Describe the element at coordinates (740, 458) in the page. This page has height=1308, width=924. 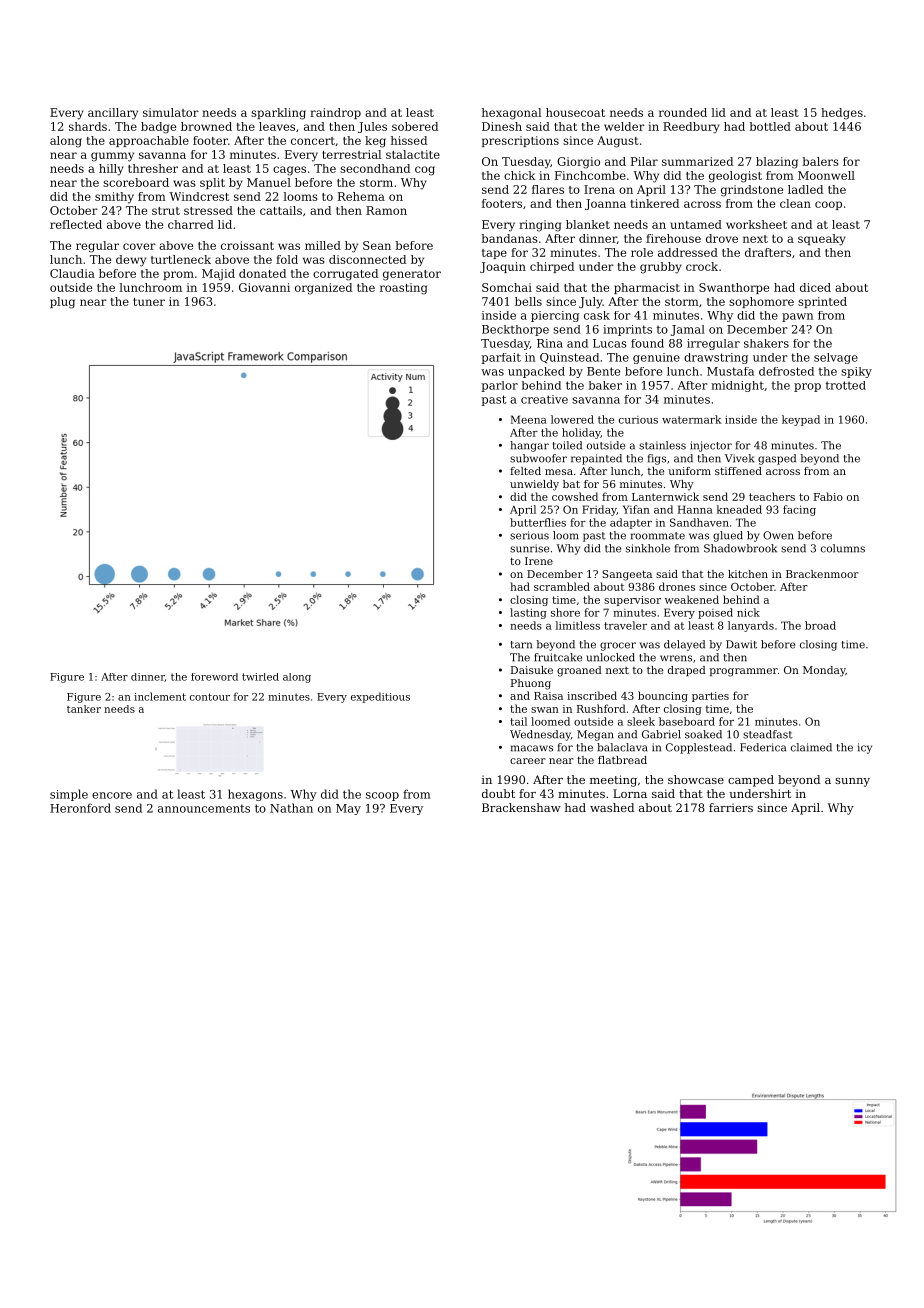
I see `Vivek` at that location.
